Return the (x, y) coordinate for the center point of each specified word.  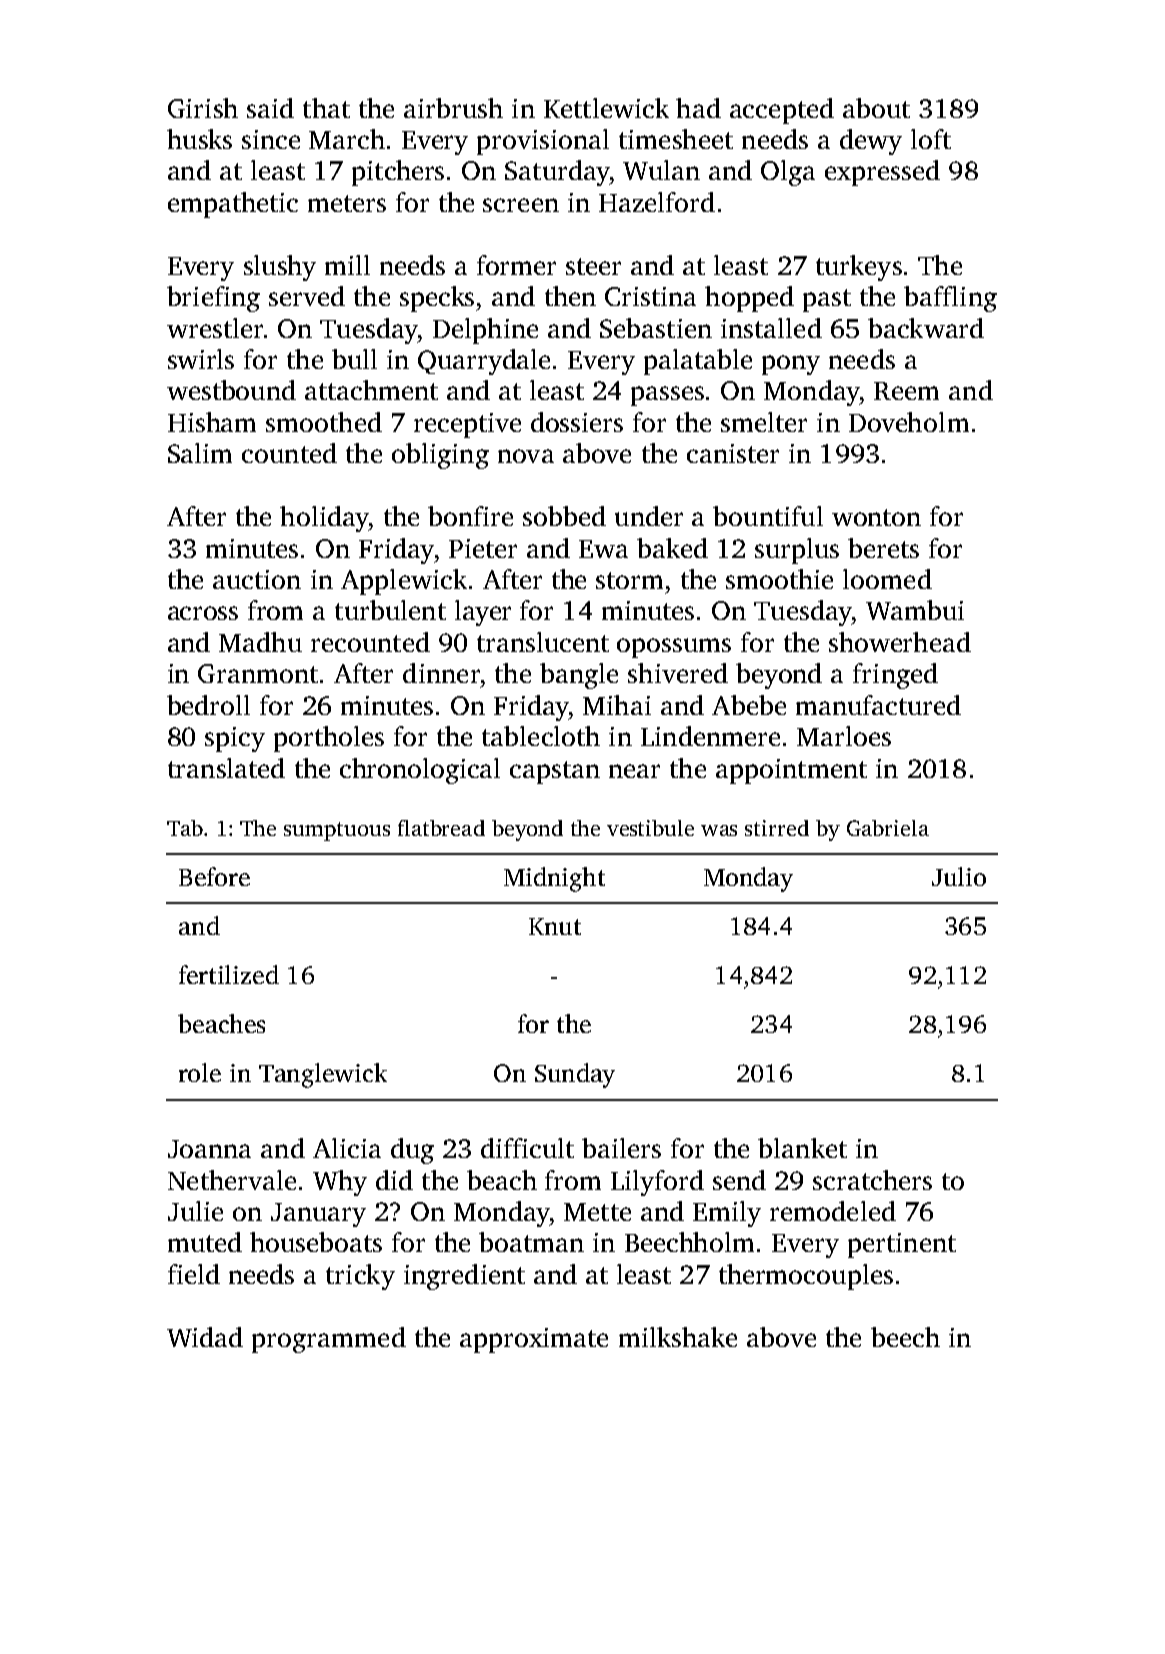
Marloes (844, 736)
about (876, 108)
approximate (534, 1340)
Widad (205, 1337)
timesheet (676, 139)
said (270, 108)
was (719, 830)
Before (214, 876)
